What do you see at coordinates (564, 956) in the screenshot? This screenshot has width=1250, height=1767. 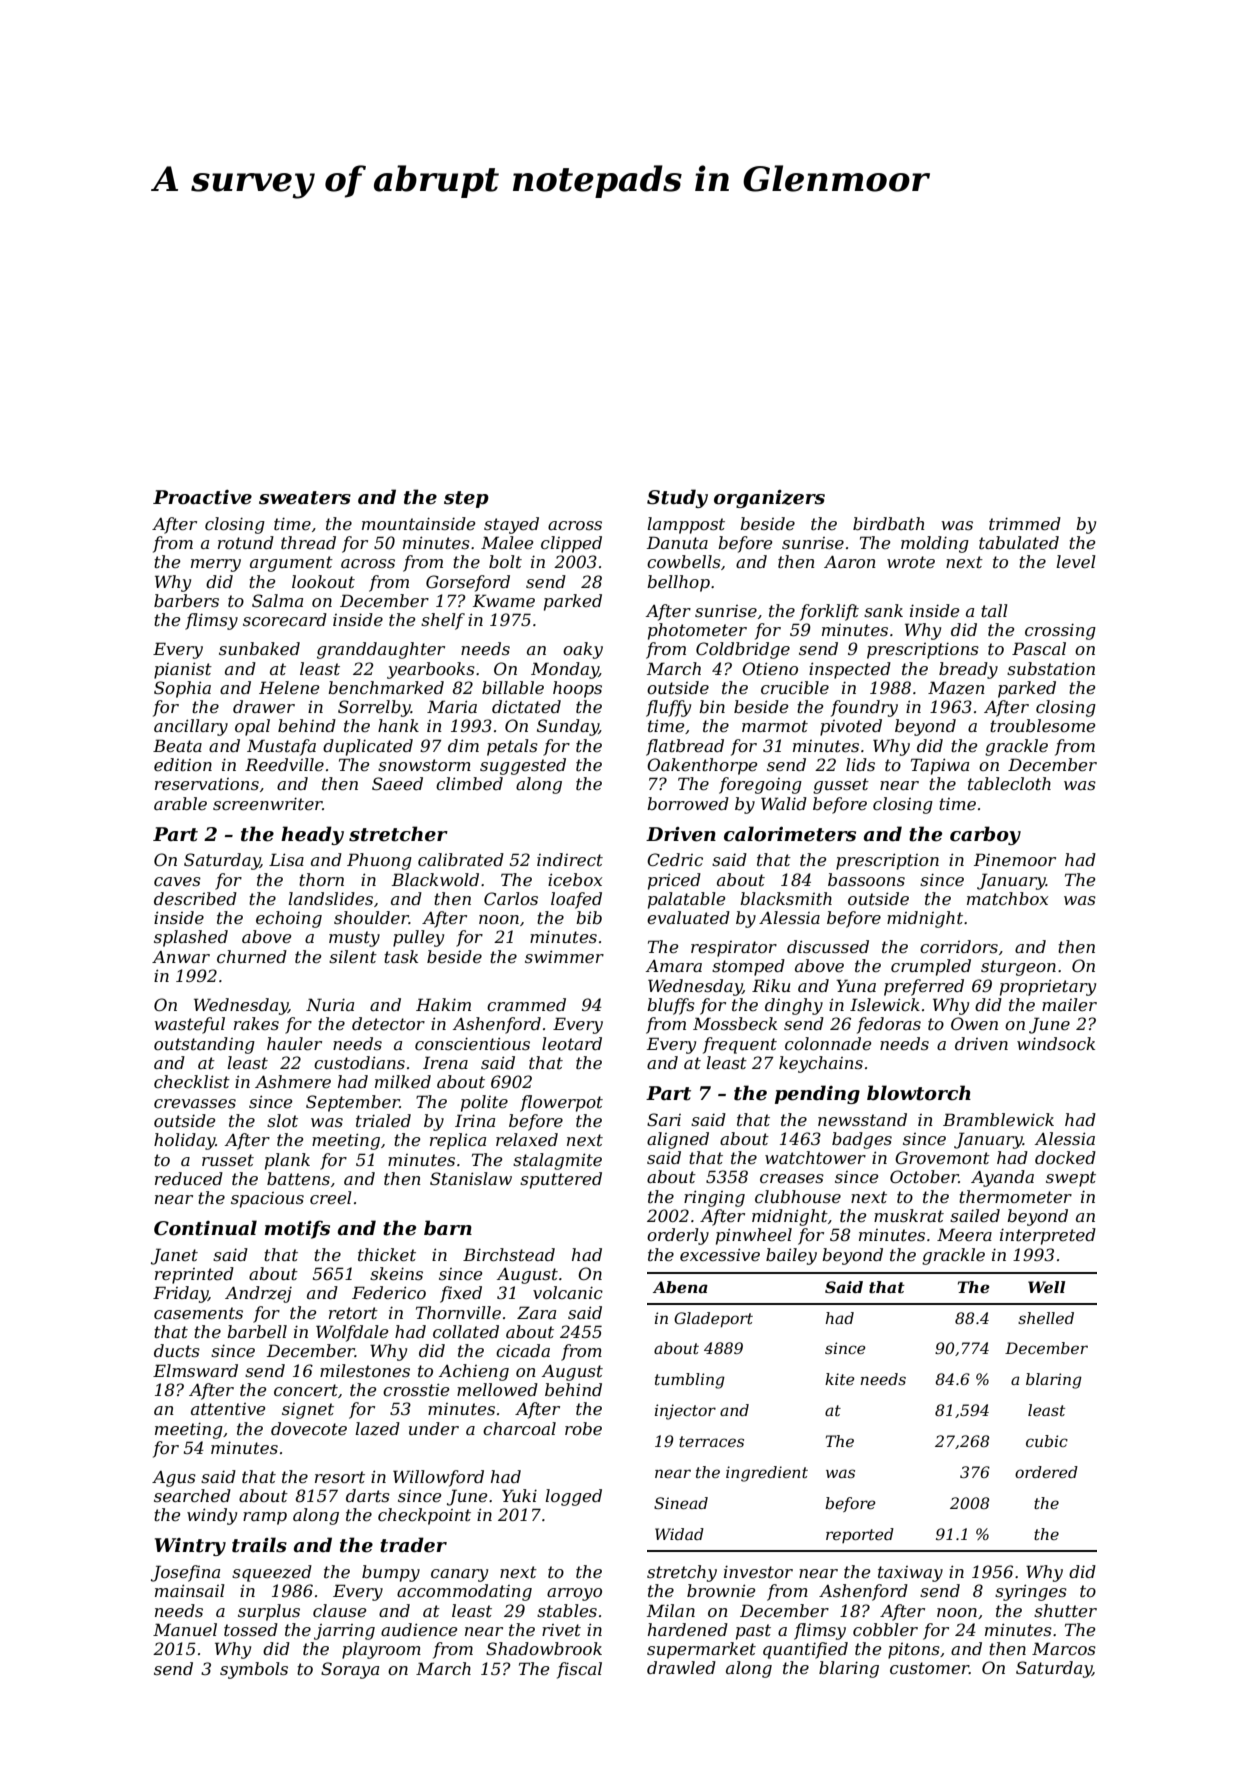 I see `swimmer` at bounding box center [564, 956].
